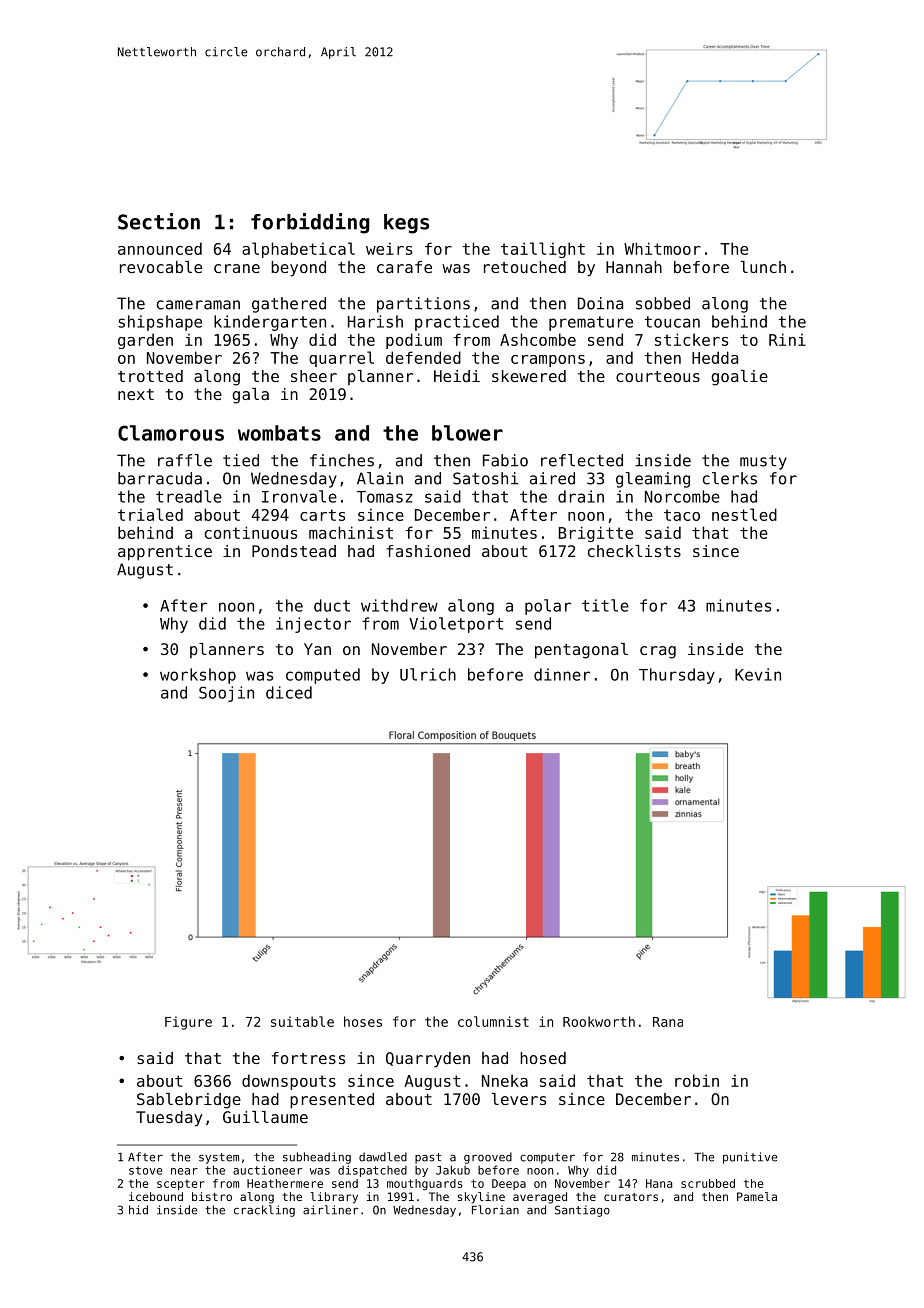 Image resolution: width=924 pixels, height=1308 pixels. What do you see at coordinates (562, 674) in the screenshot?
I see `dinner` at bounding box center [562, 674].
